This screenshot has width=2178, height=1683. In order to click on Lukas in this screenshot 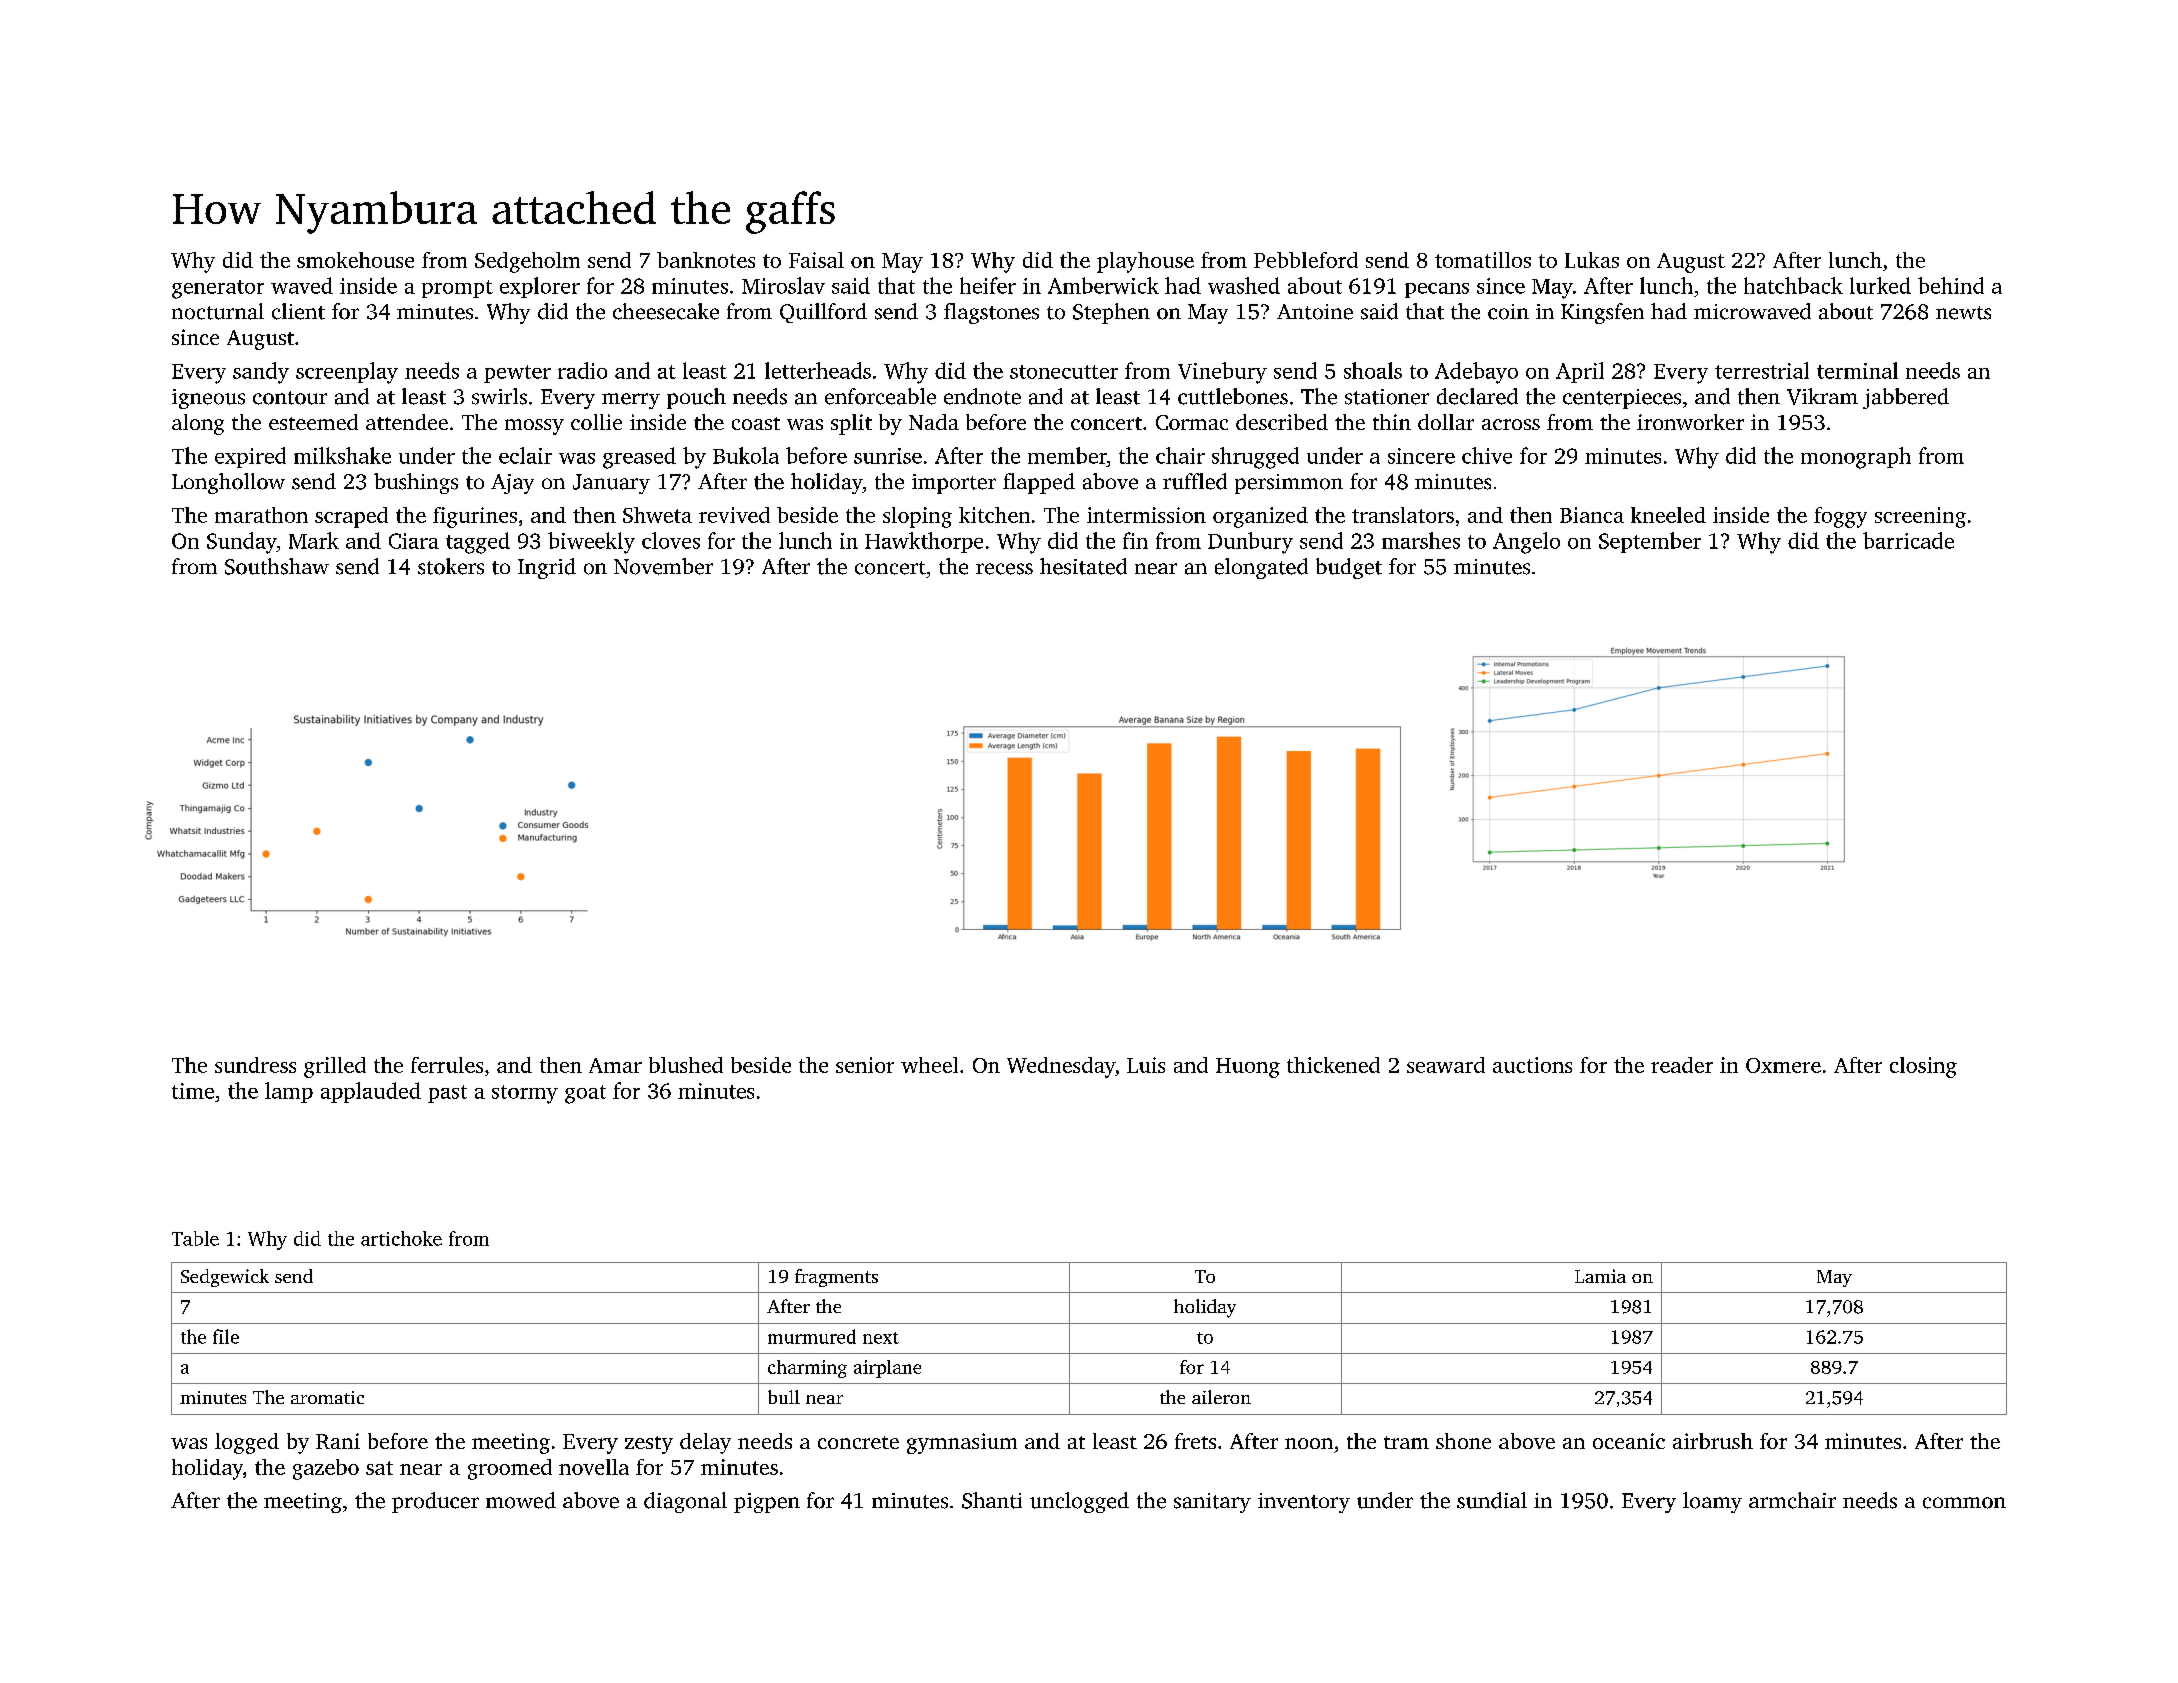, I will do `click(1592, 260)`.
